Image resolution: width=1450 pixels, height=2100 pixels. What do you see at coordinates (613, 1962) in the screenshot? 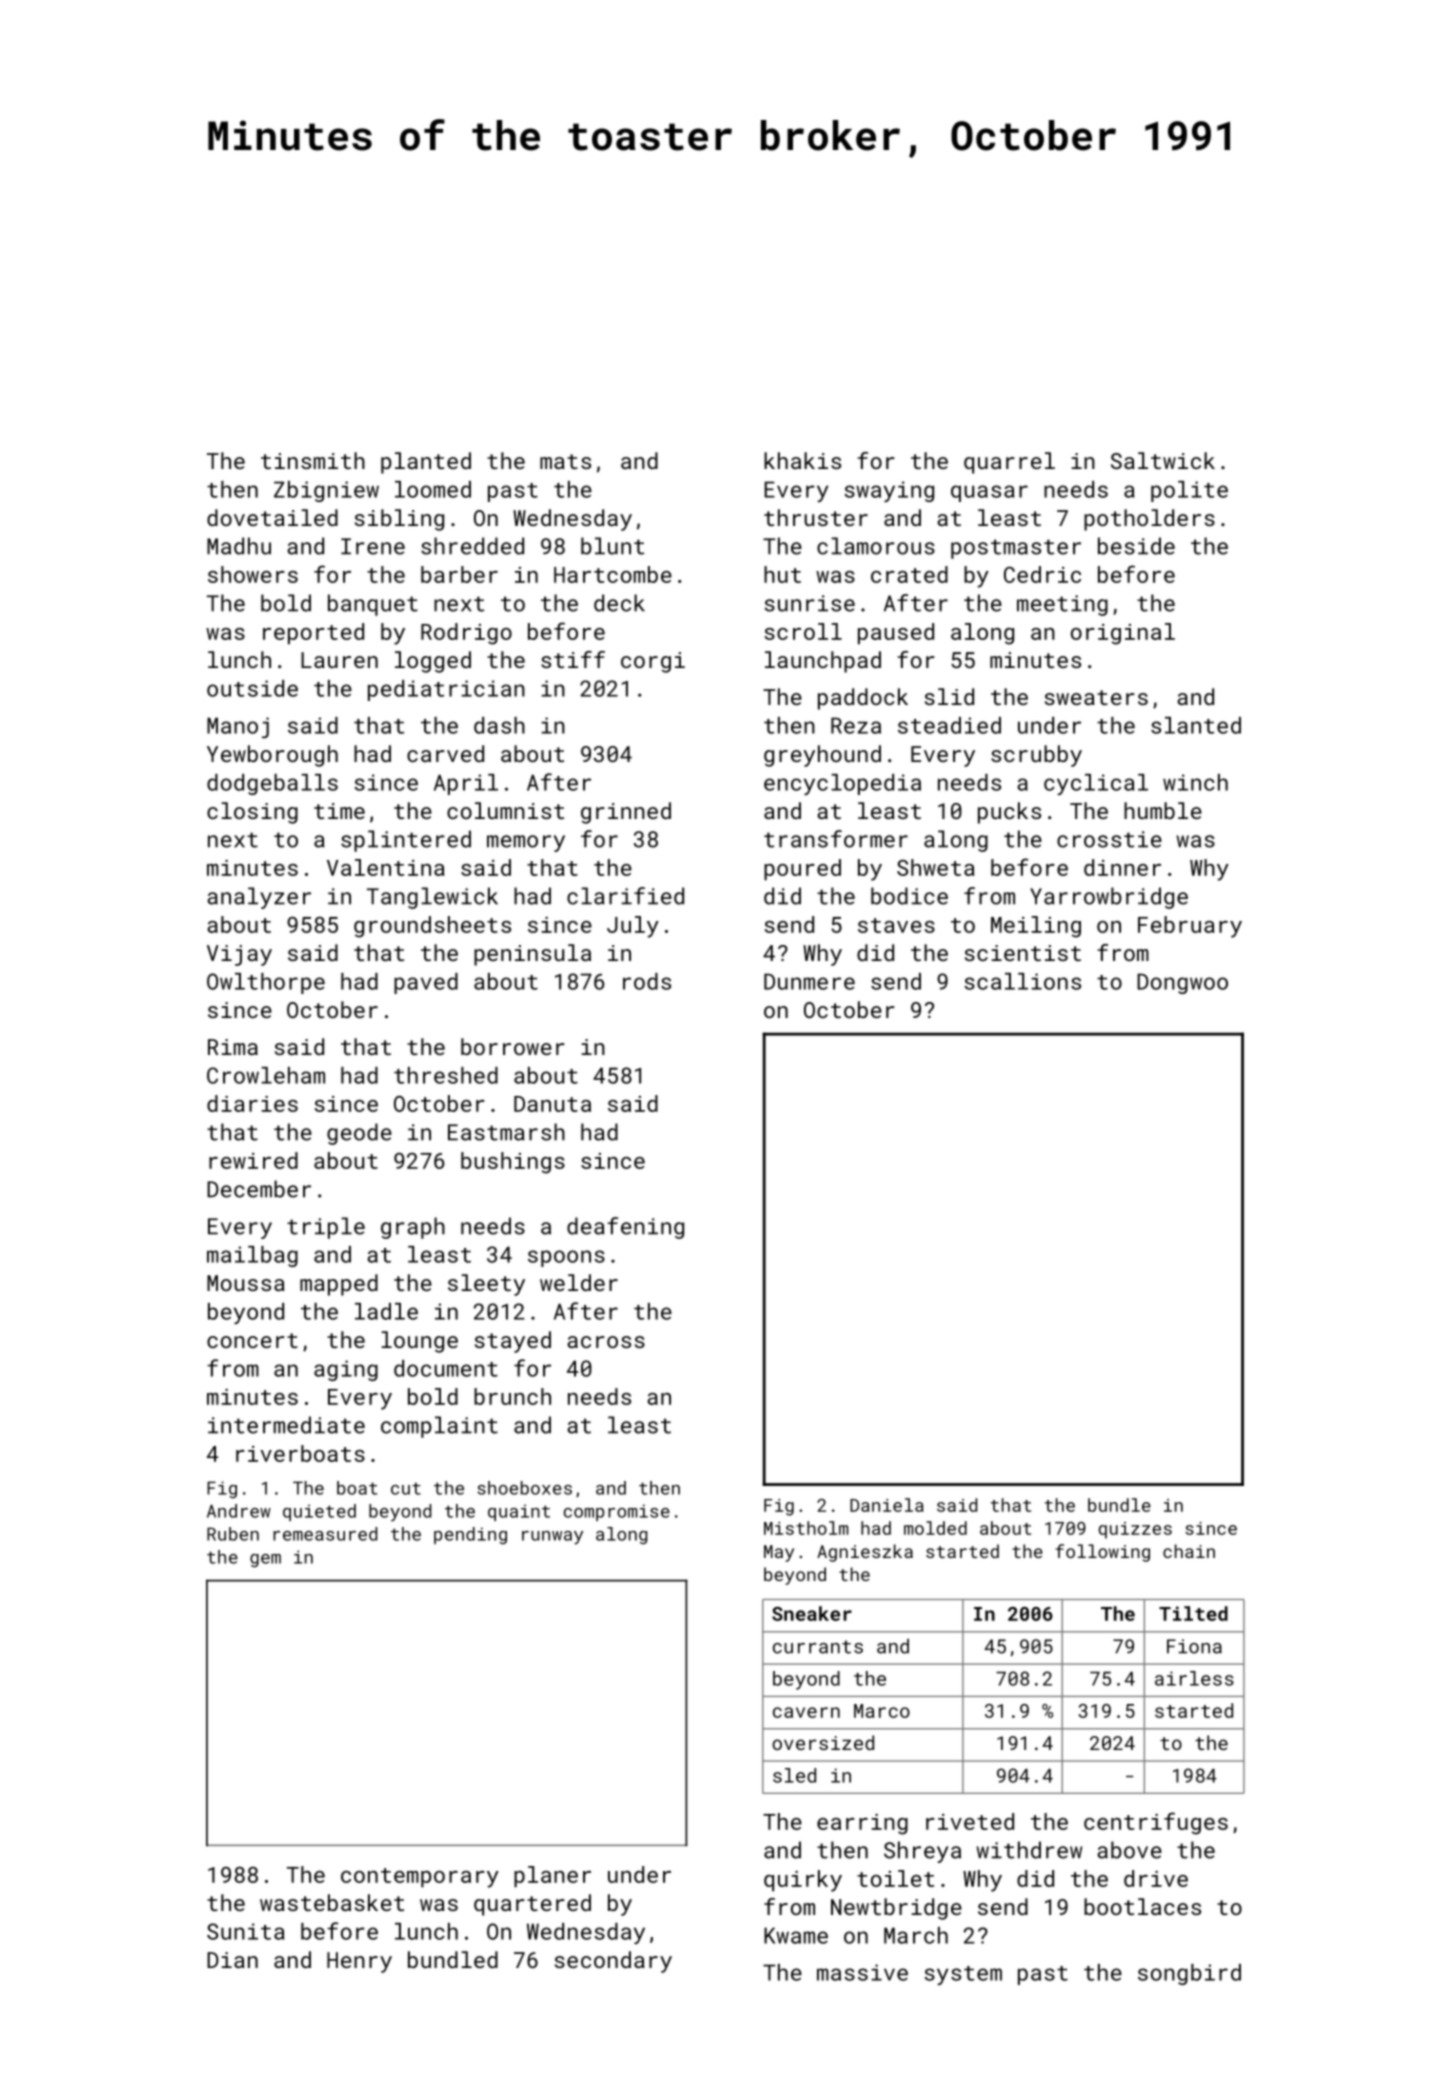
I see `secondary` at bounding box center [613, 1962].
